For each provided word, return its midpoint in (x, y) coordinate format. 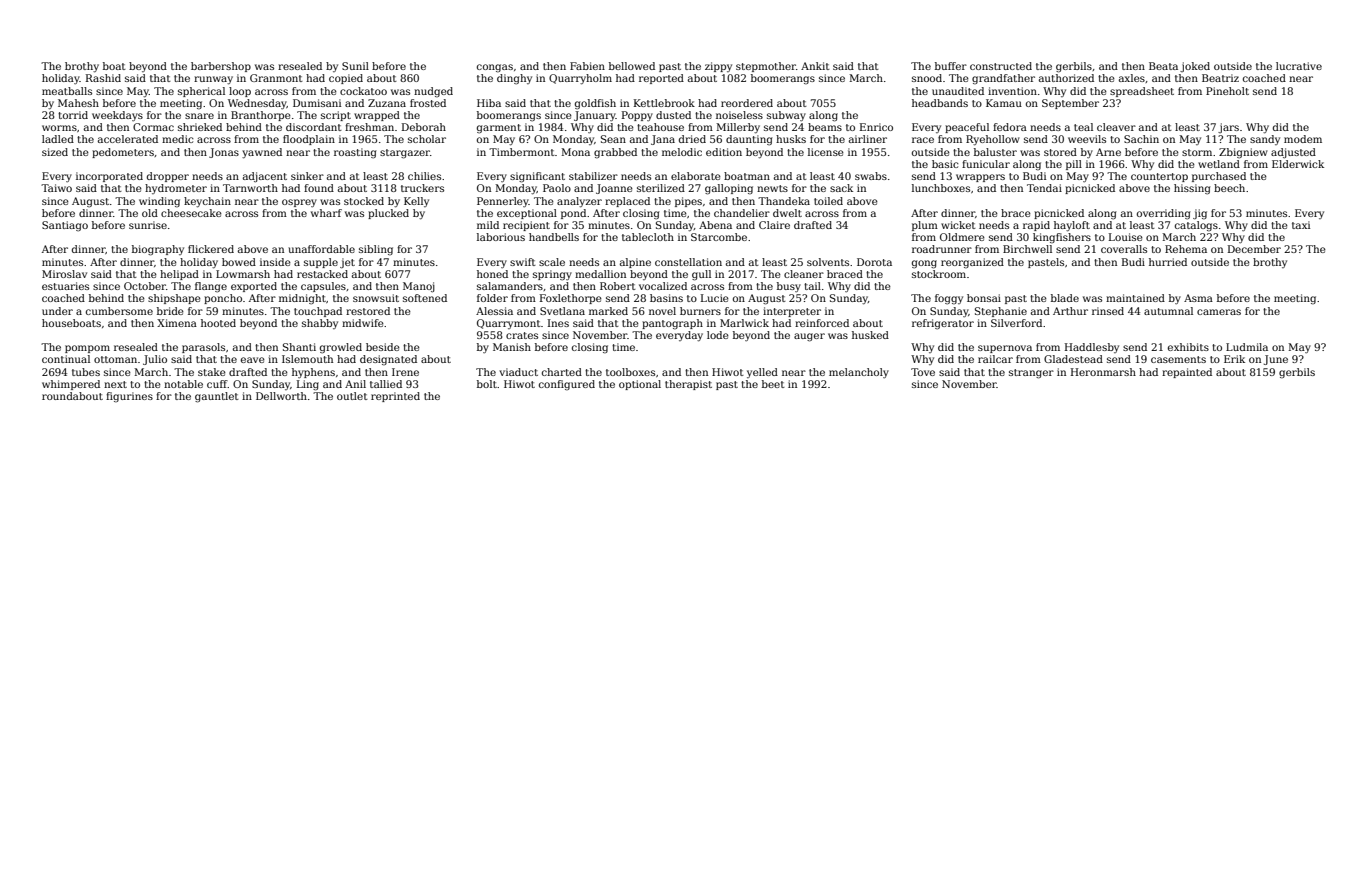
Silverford (1016, 323)
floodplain (309, 140)
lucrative (1299, 66)
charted (562, 372)
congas (495, 68)
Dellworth (281, 396)
